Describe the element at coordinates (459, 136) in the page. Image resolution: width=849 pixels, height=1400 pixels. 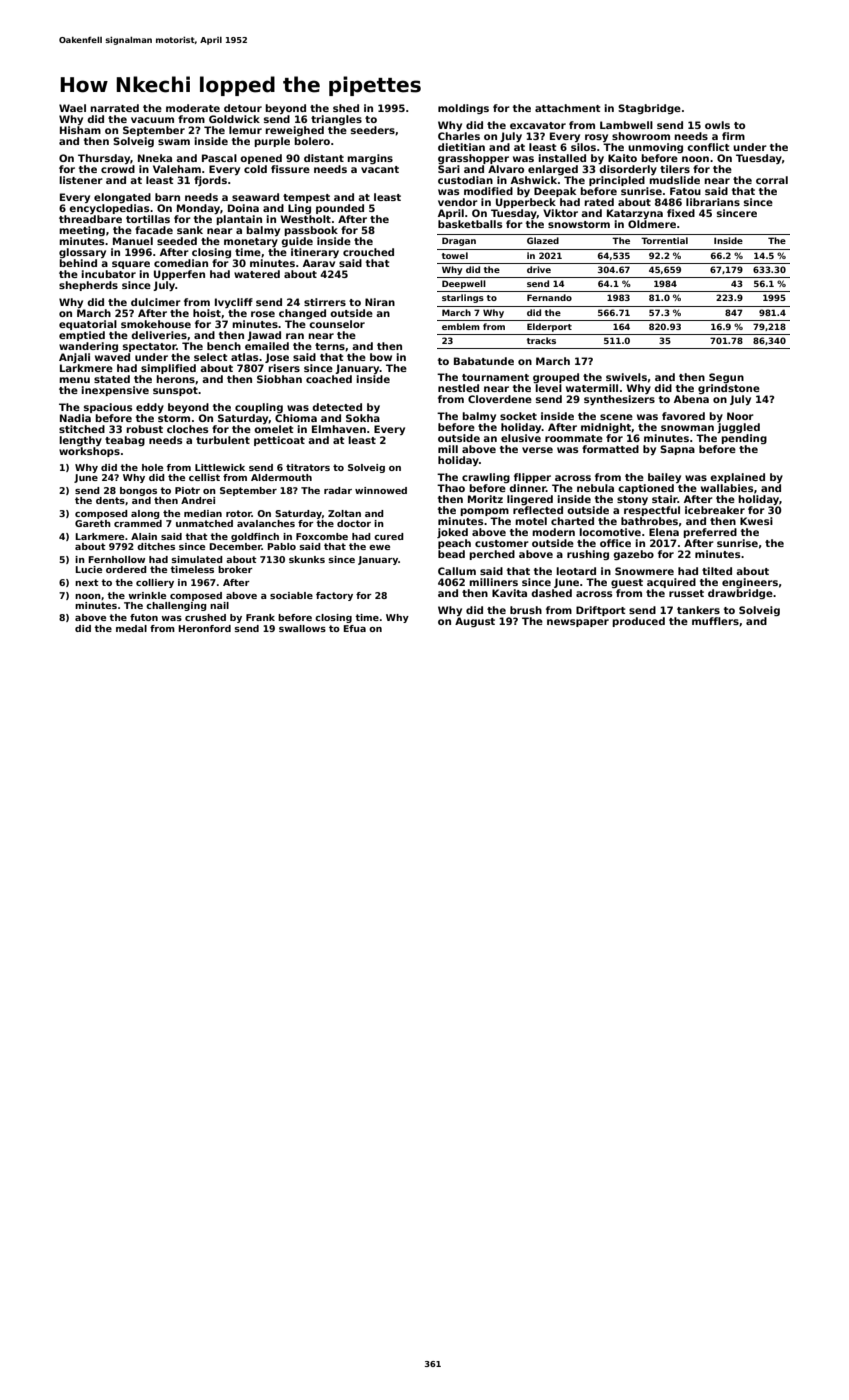
I see `Charles` at that location.
